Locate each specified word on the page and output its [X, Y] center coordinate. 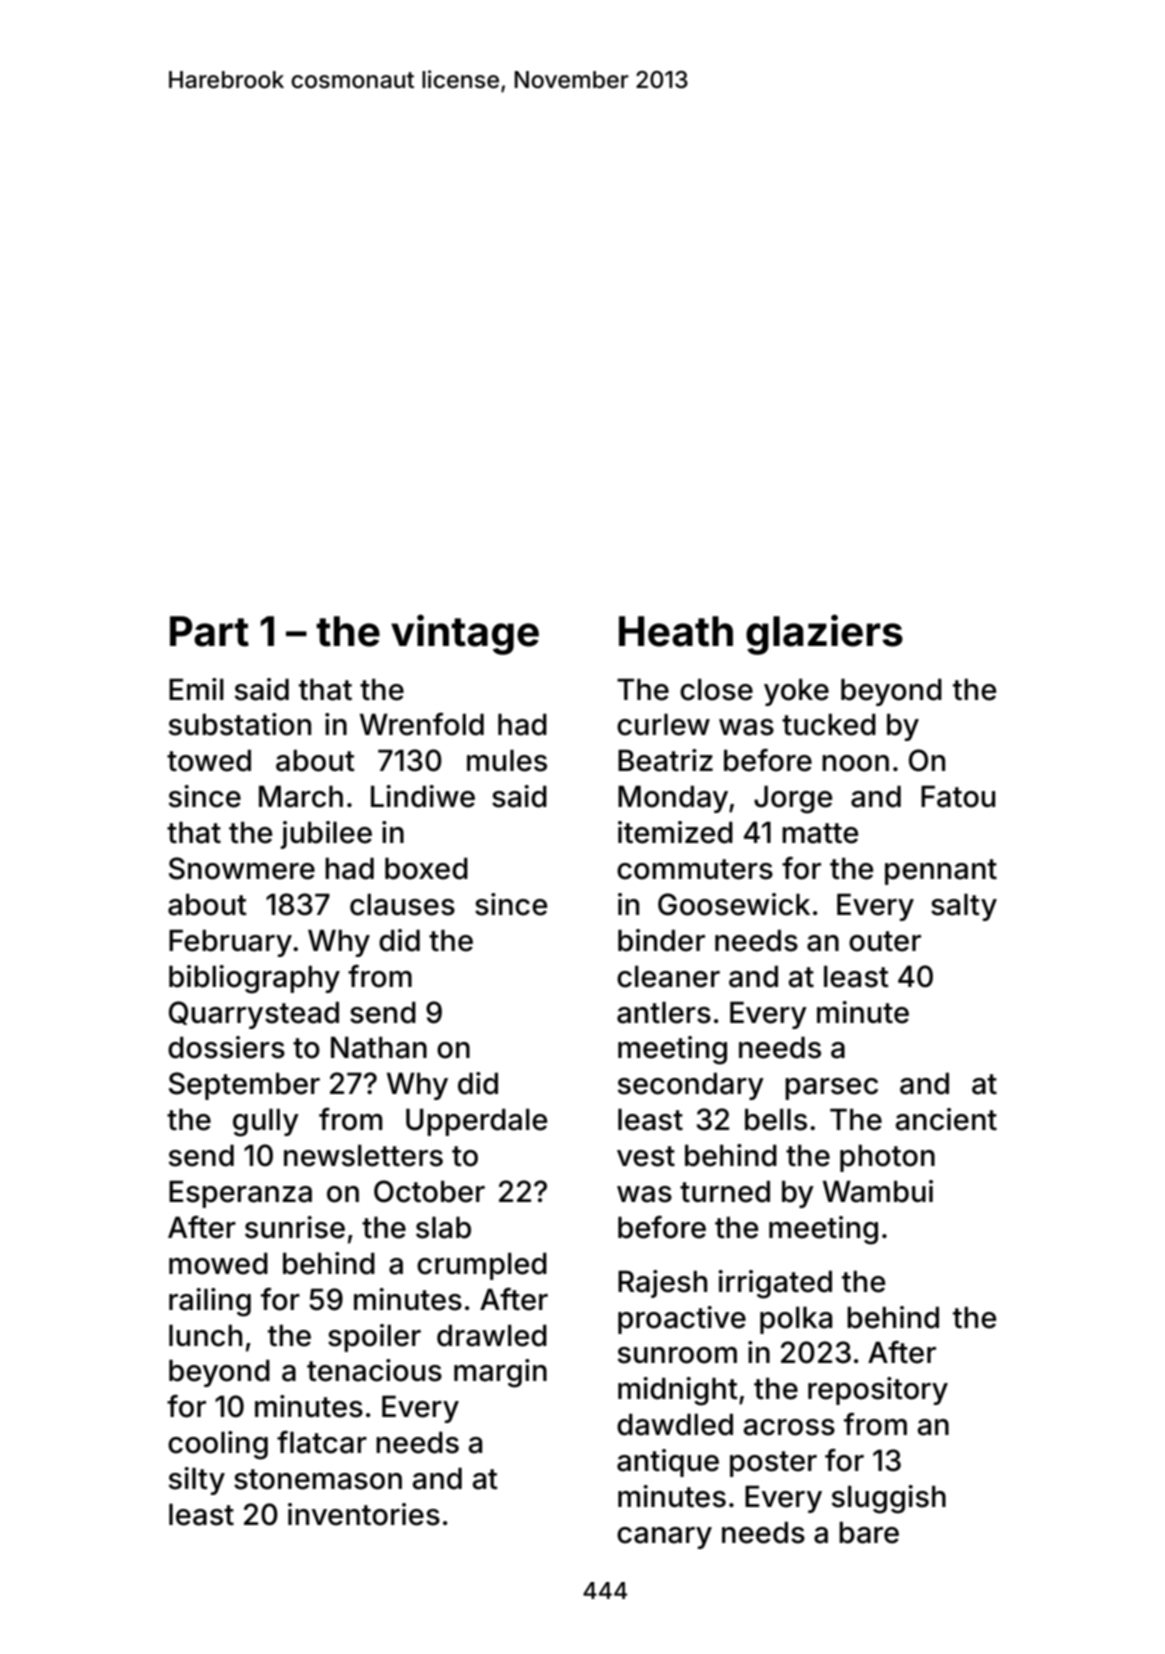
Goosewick [734, 904]
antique [668, 1463]
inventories [364, 1514]
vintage [465, 634]
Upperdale [476, 1122]
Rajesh [662, 1284]
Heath [676, 631]
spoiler [374, 1338]
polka [796, 1320]
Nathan [379, 1047]
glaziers [824, 634]
